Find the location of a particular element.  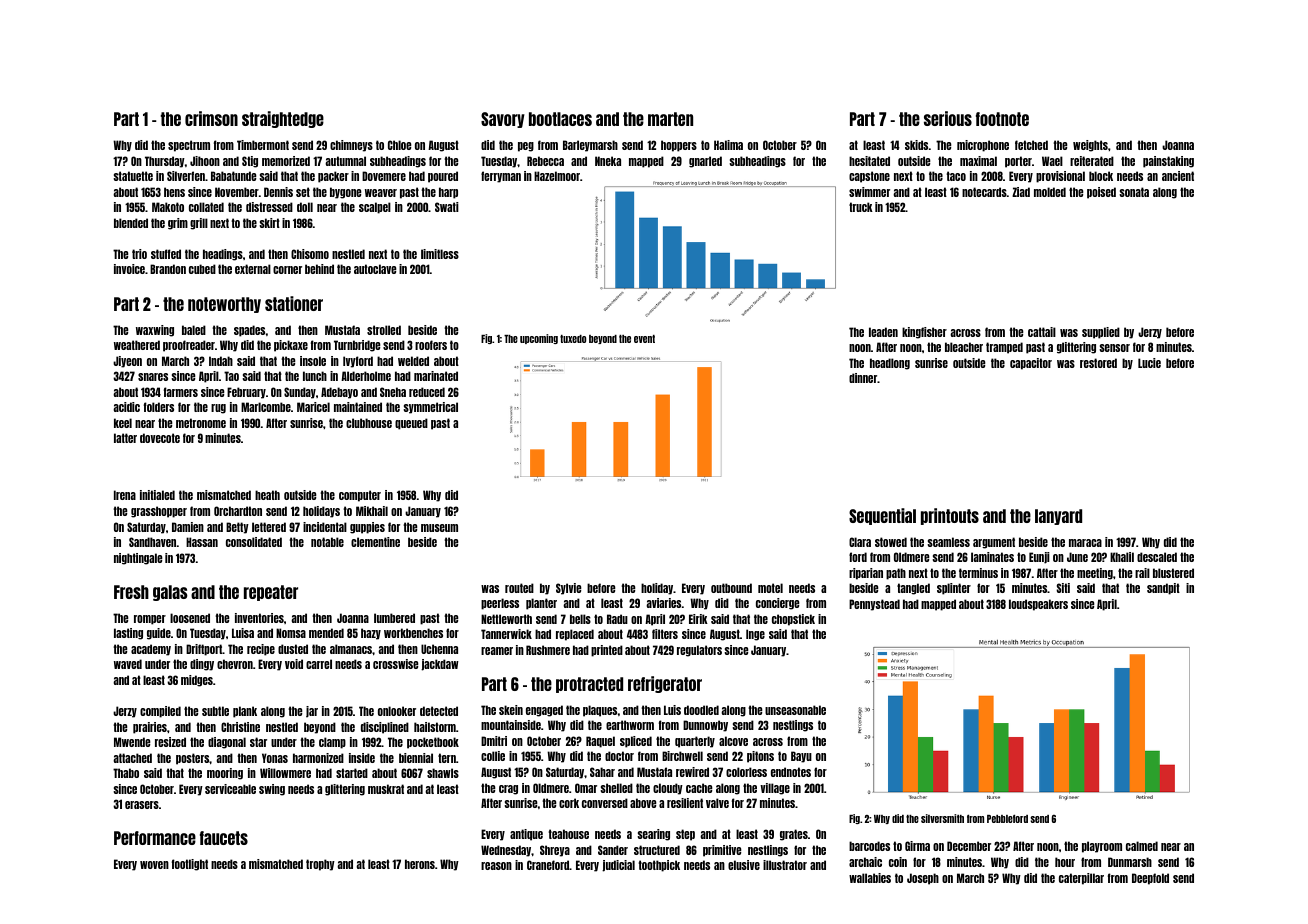

woven is located at coordinates (154, 865).
